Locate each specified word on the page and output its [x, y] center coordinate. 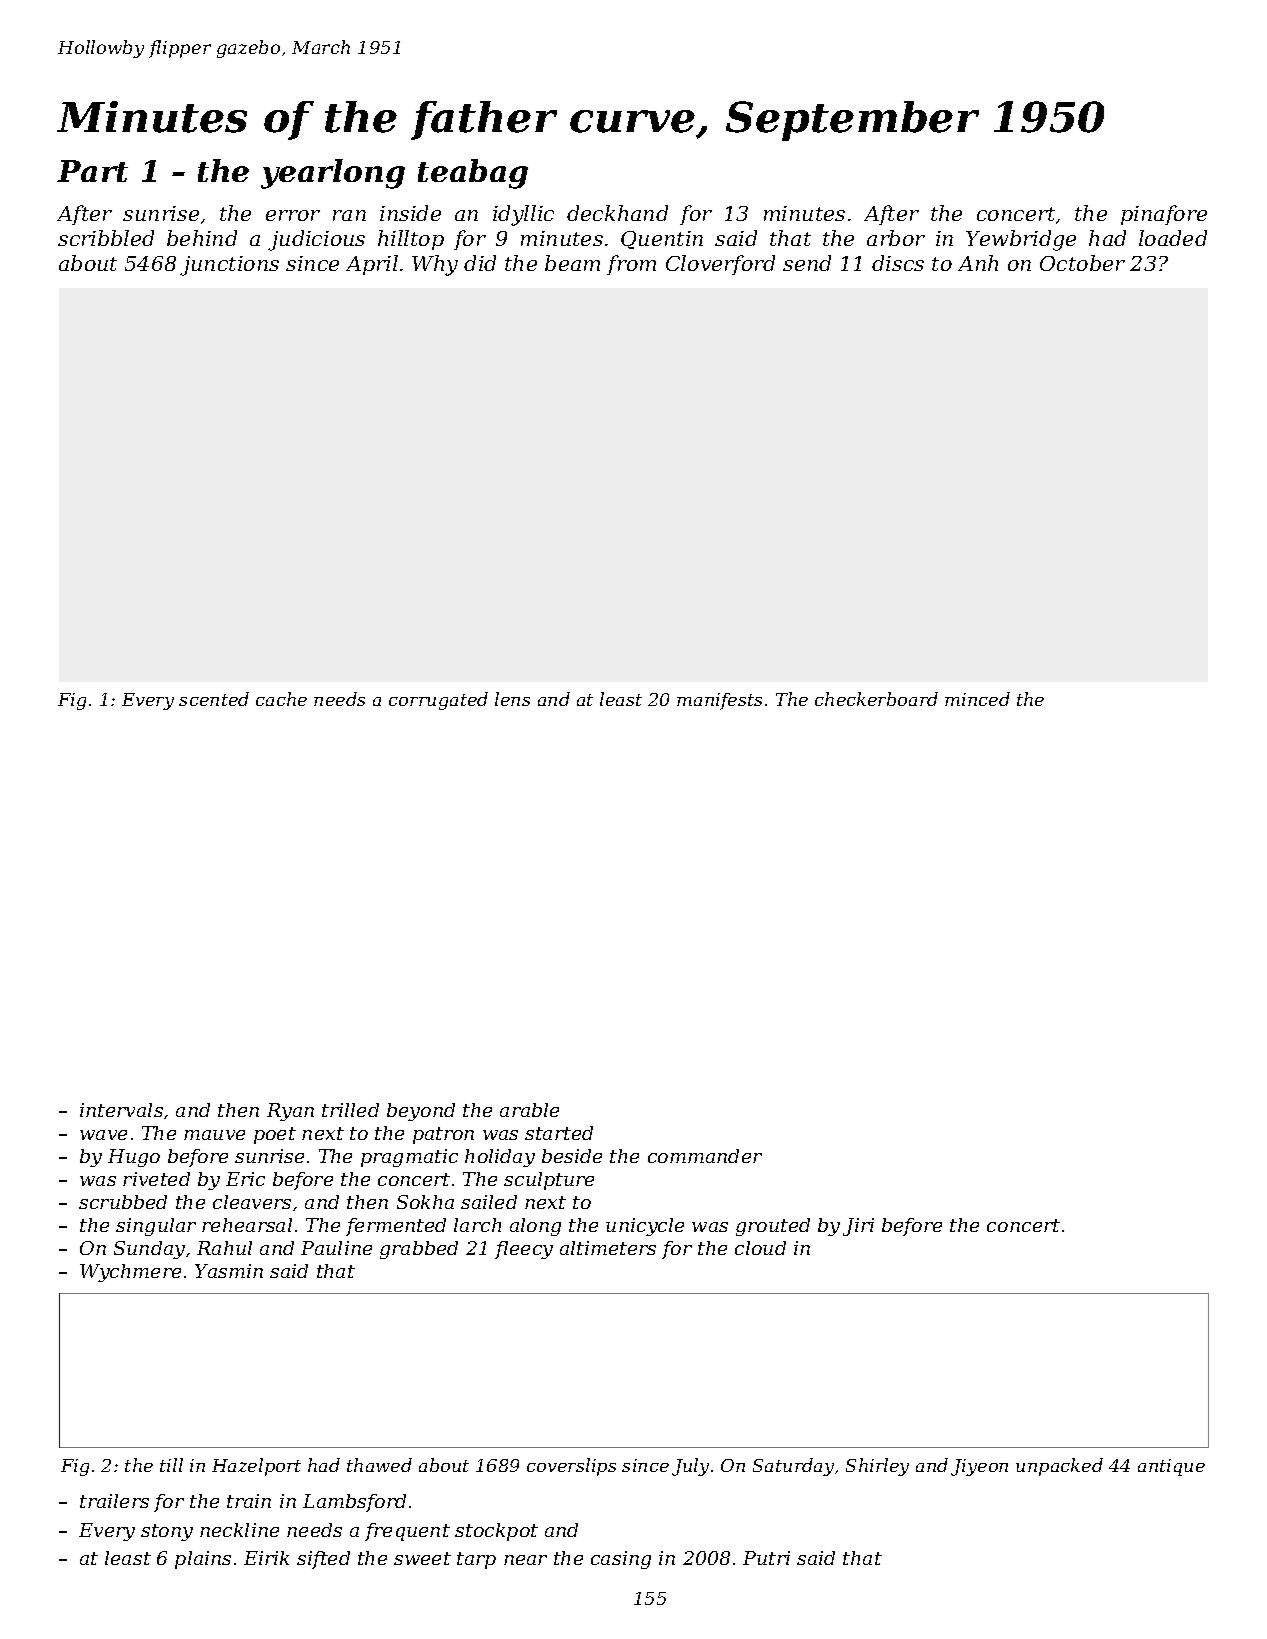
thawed [379, 1465]
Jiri [858, 1227]
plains [203, 1560]
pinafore [1164, 215]
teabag [473, 174]
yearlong [333, 174]
